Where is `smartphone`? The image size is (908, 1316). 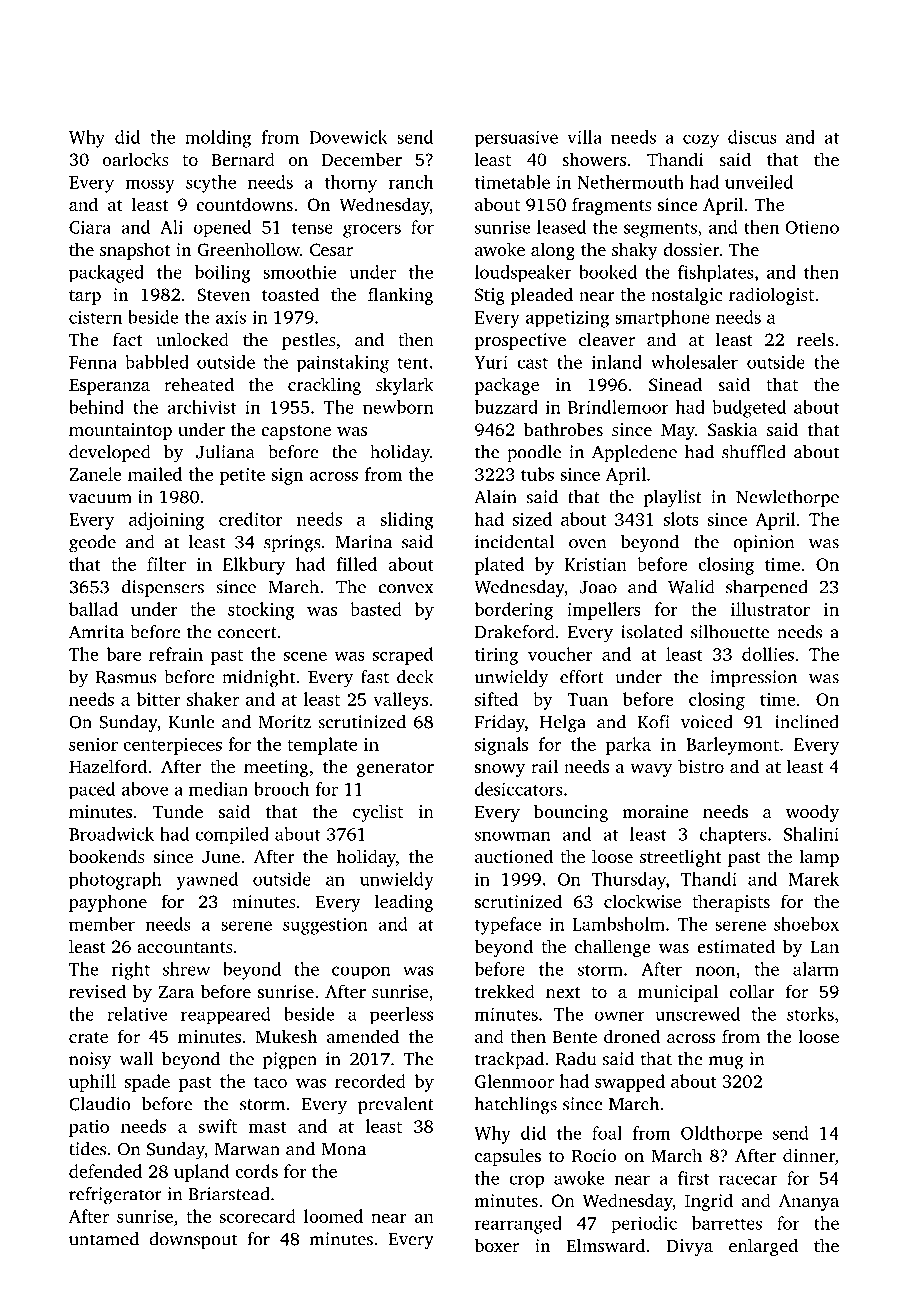 smartphone is located at coordinates (662, 319).
